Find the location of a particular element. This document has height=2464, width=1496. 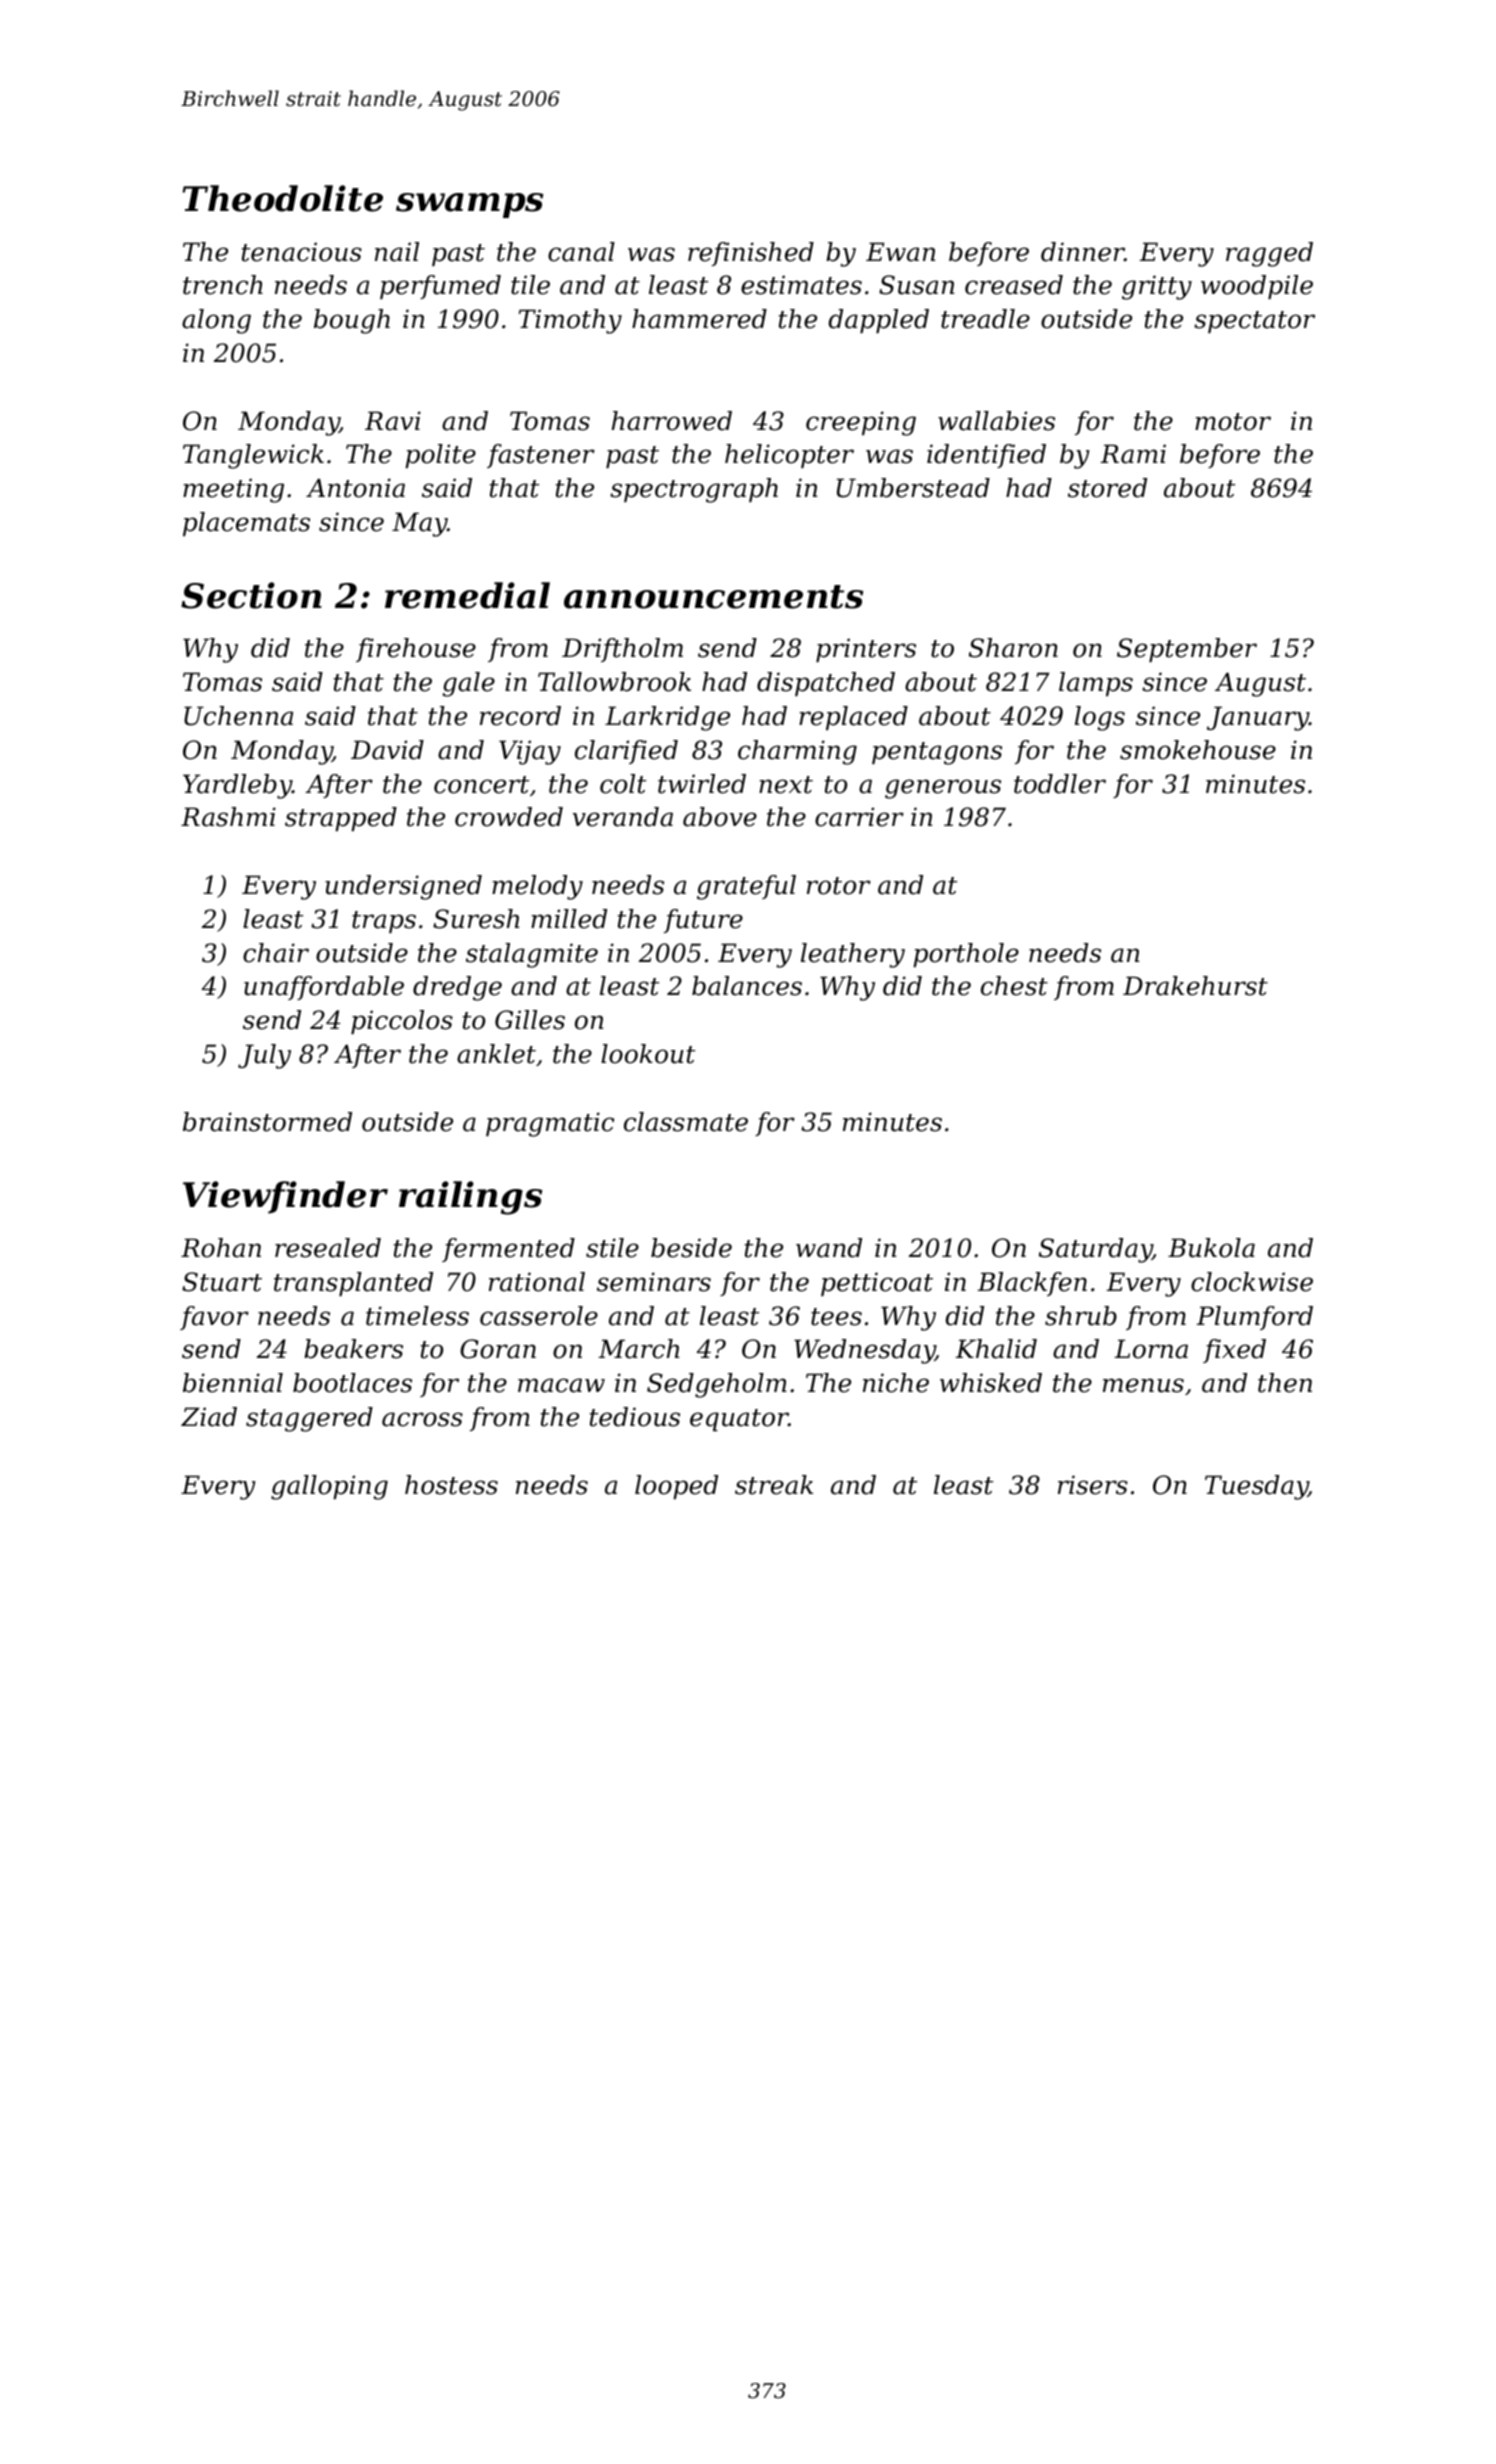

Ravi is located at coordinates (393, 421).
